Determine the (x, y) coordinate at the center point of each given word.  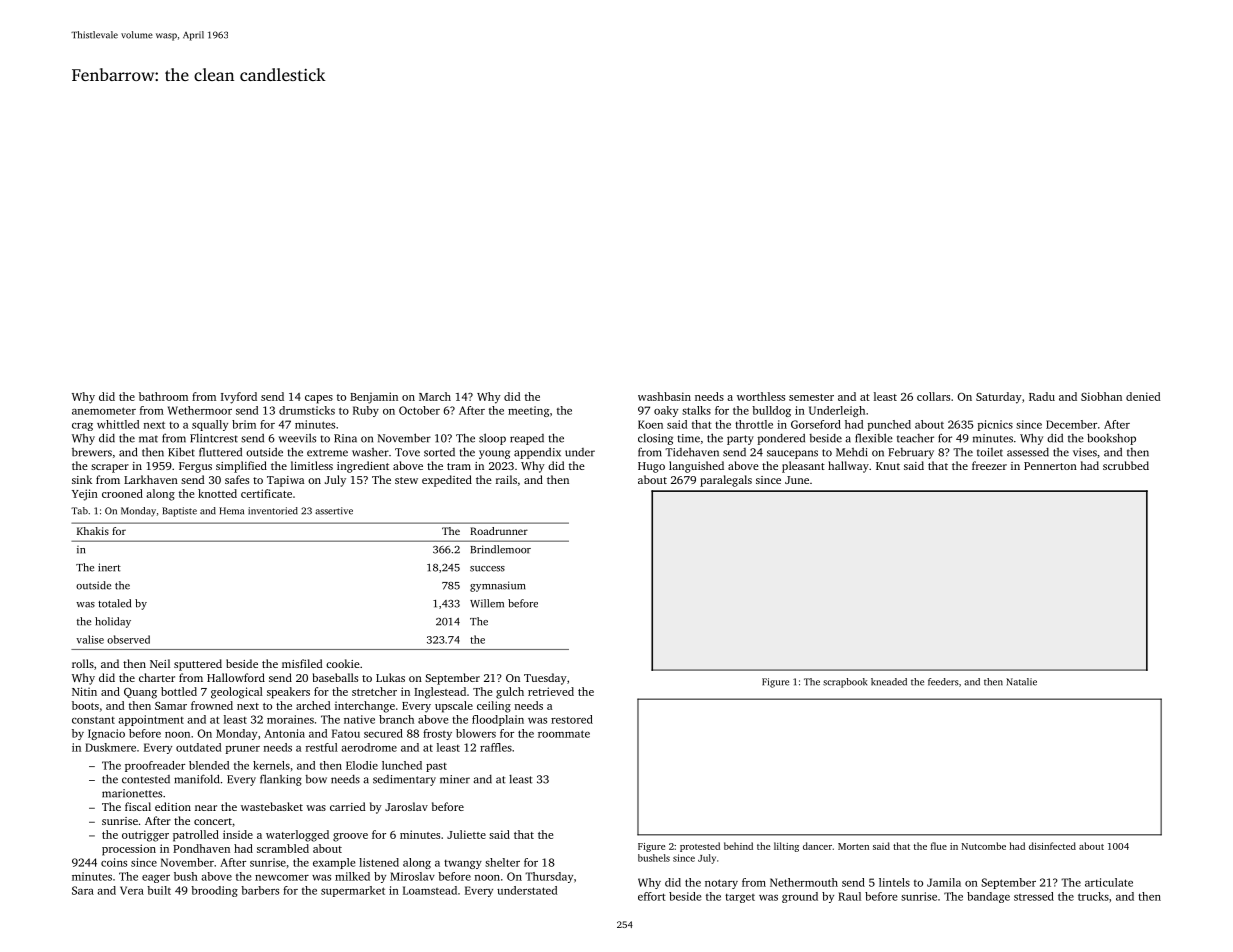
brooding (214, 891)
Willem (487, 603)
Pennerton (1050, 466)
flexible (874, 438)
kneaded (889, 682)
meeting (528, 411)
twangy (463, 864)
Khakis (93, 531)
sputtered (198, 665)
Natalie (1021, 682)
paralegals (726, 481)
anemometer (104, 411)
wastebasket (272, 806)
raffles (496, 747)
